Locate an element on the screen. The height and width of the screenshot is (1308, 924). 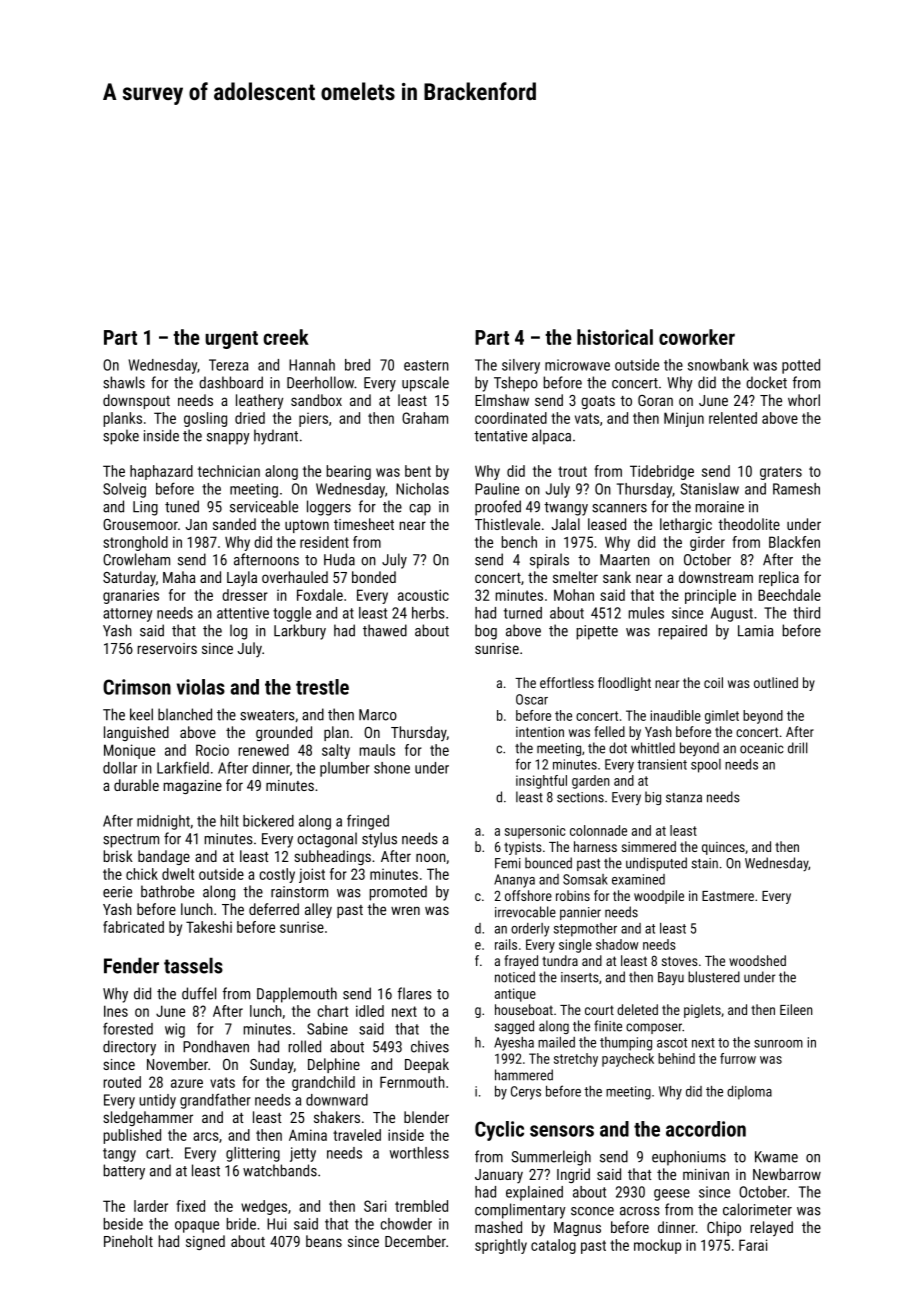
spool is located at coordinates (706, 766).
